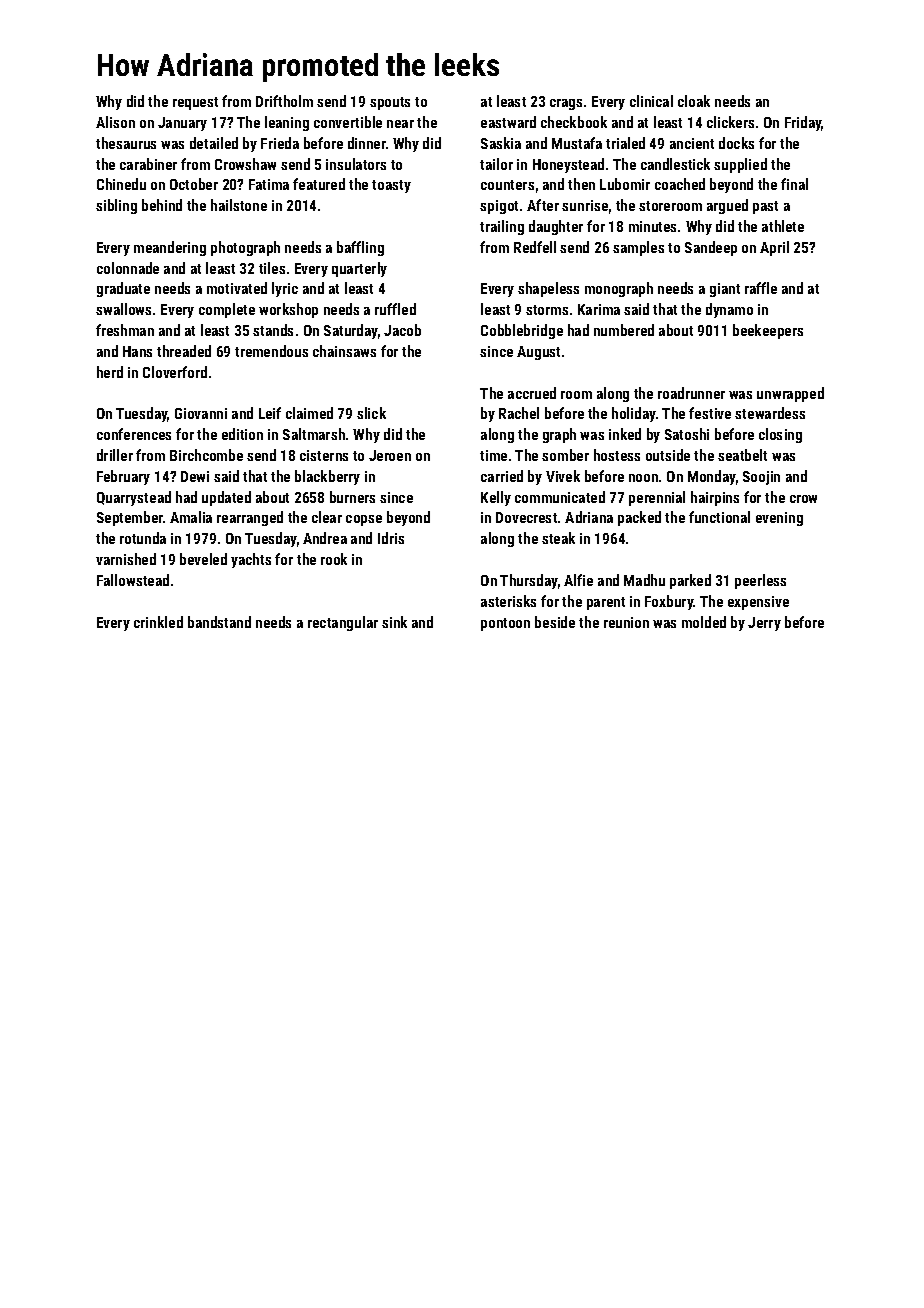  Describe the element at coordinates (270, 413) in the document. I see `Leif` at that location.
